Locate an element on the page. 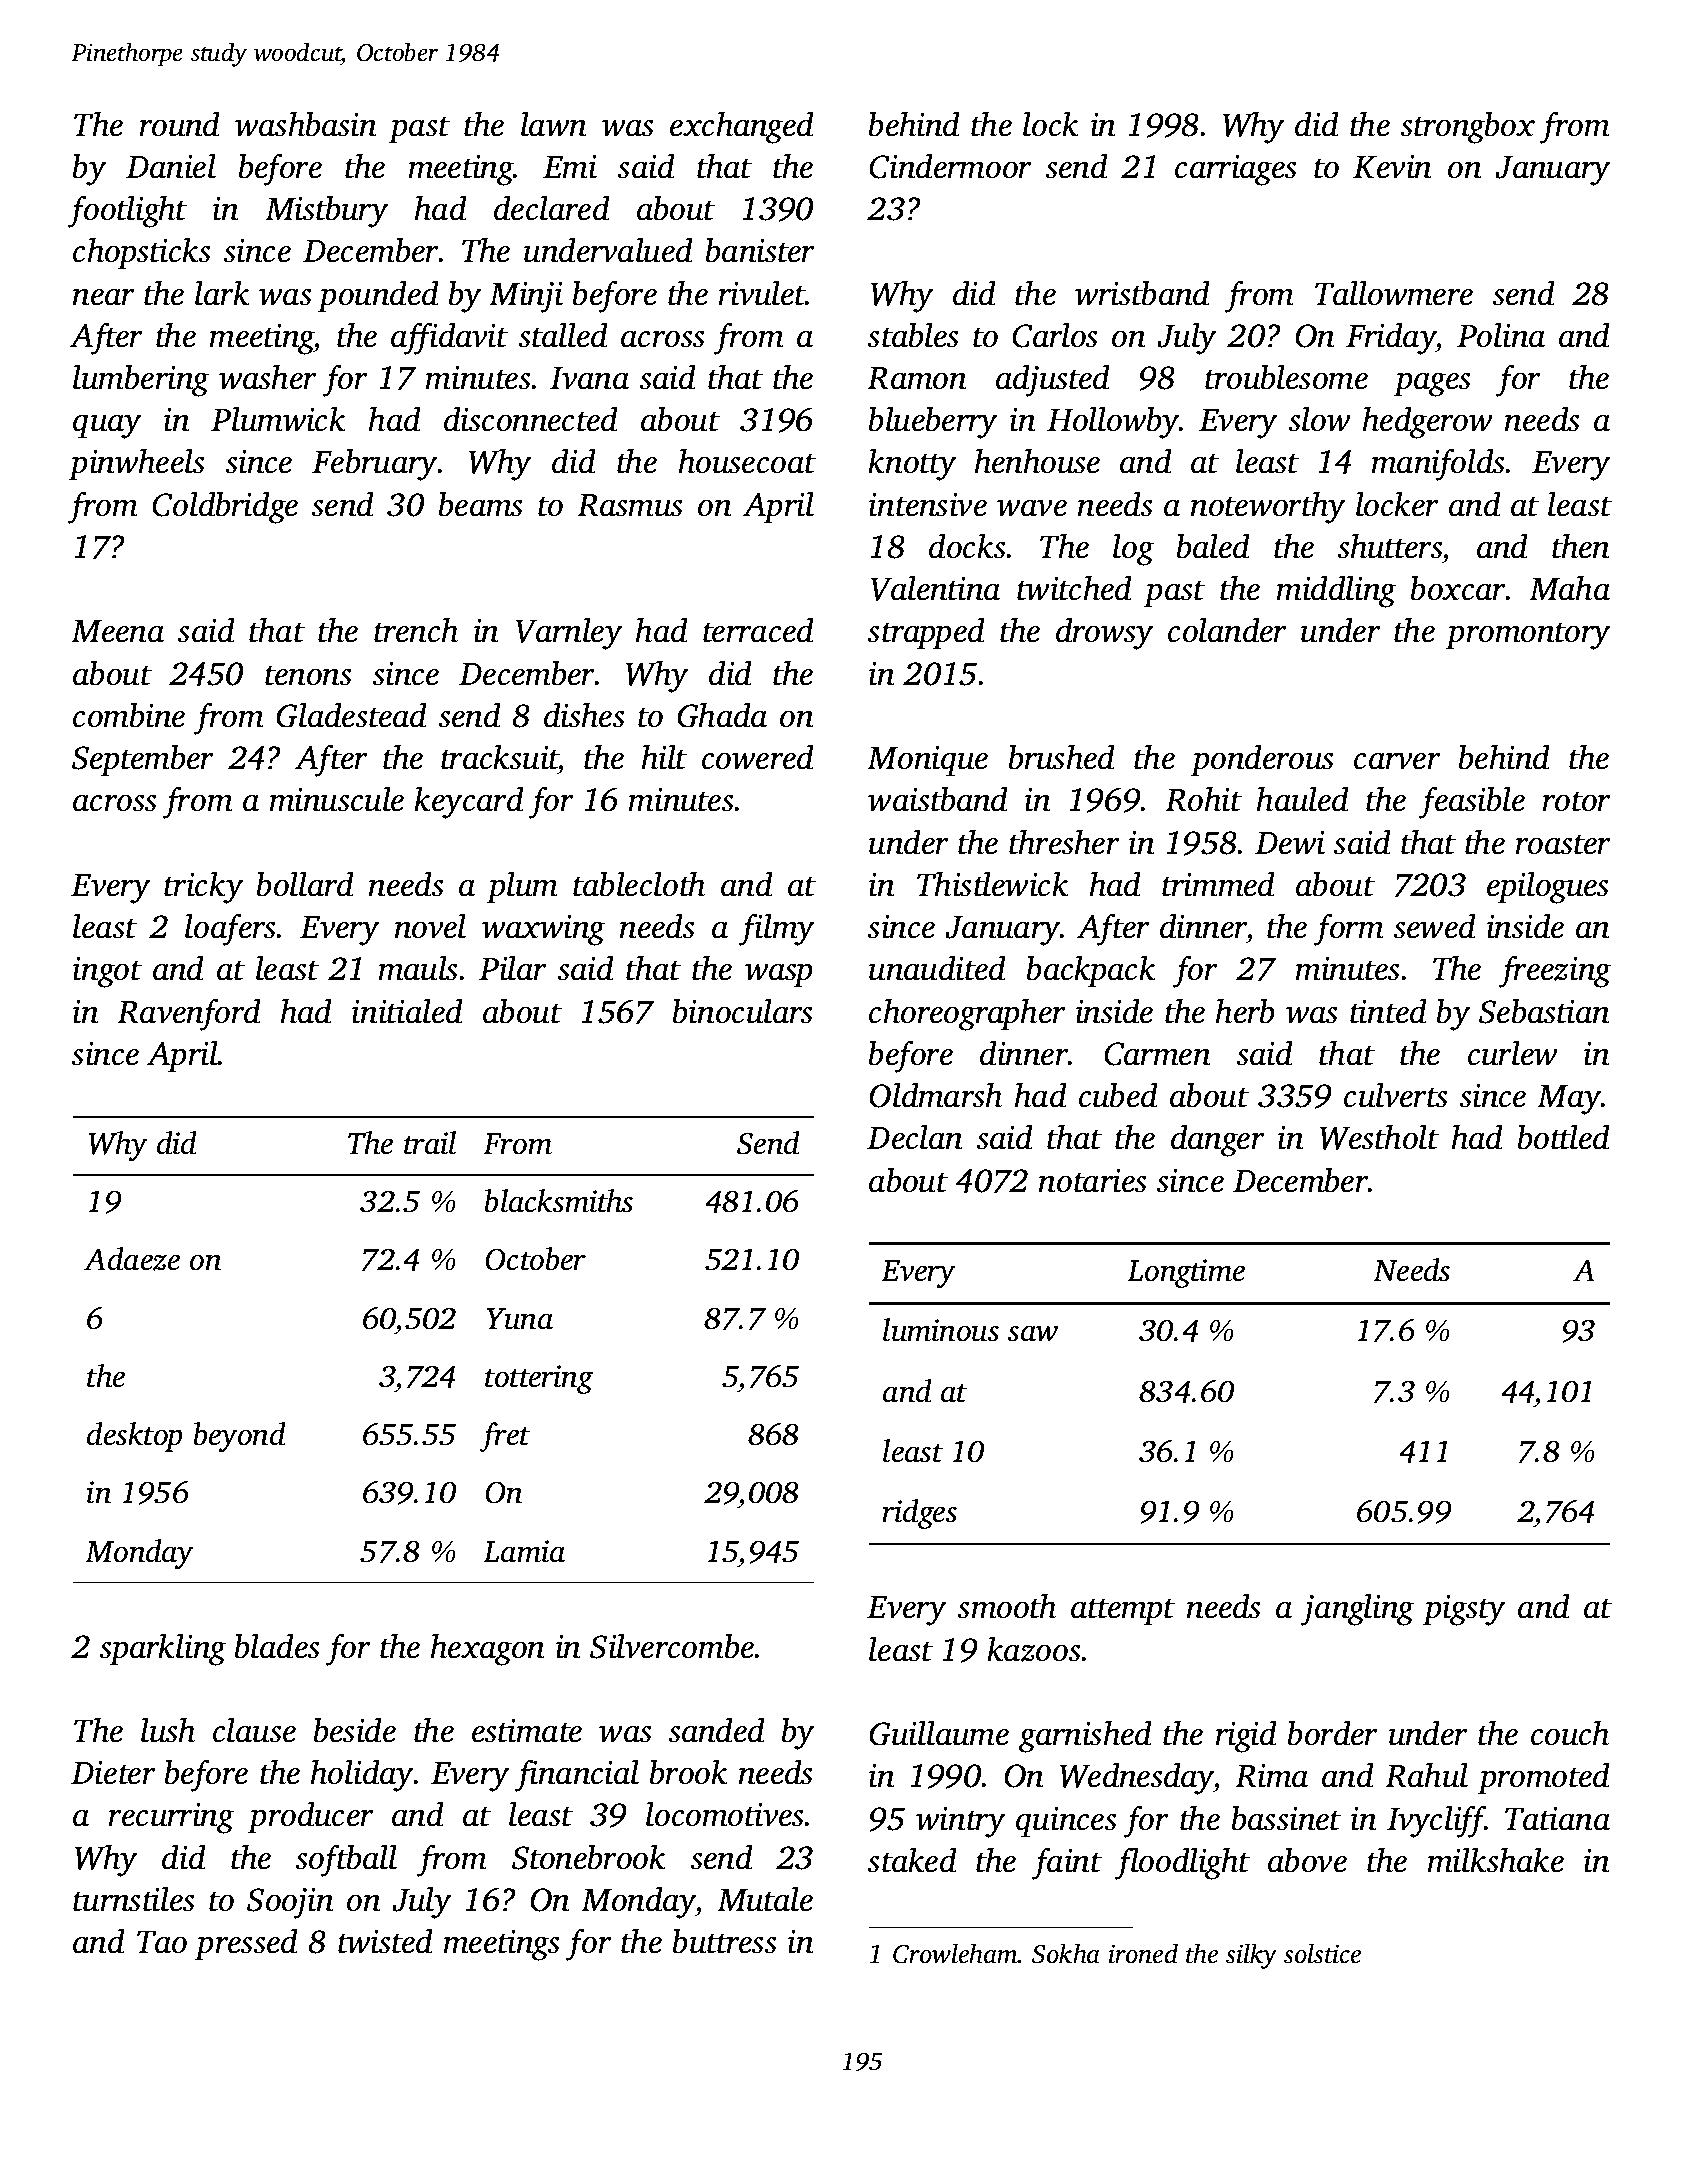 This image has width=1683, height=2178. Tao is located at coordinates (162, 1942).
